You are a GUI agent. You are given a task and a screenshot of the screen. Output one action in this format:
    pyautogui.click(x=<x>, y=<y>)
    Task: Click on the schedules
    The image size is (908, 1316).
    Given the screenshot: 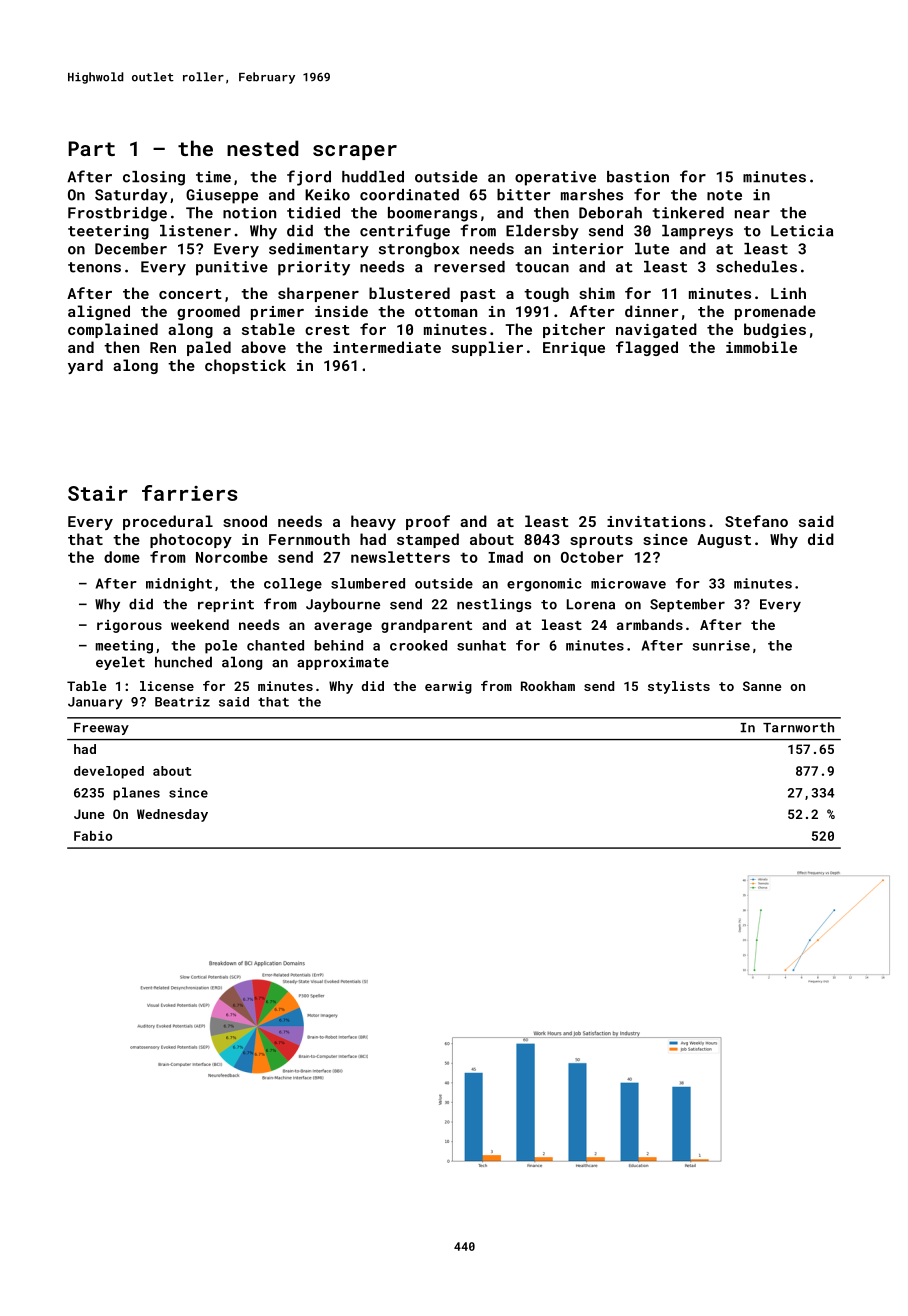 What is the action you would take?
    pyautogui.click(x=756, y=267)
